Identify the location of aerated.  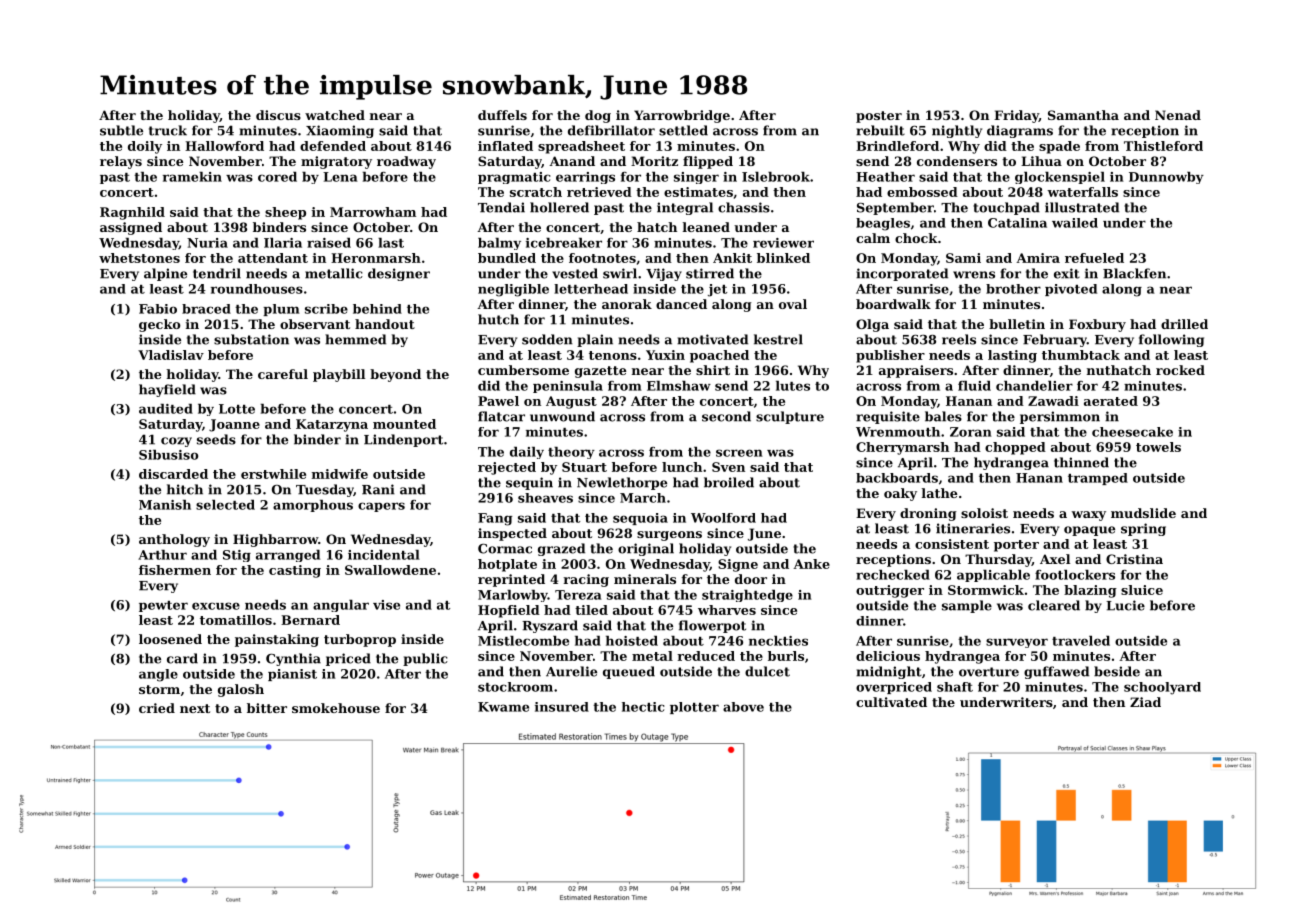
(1111, 401).
